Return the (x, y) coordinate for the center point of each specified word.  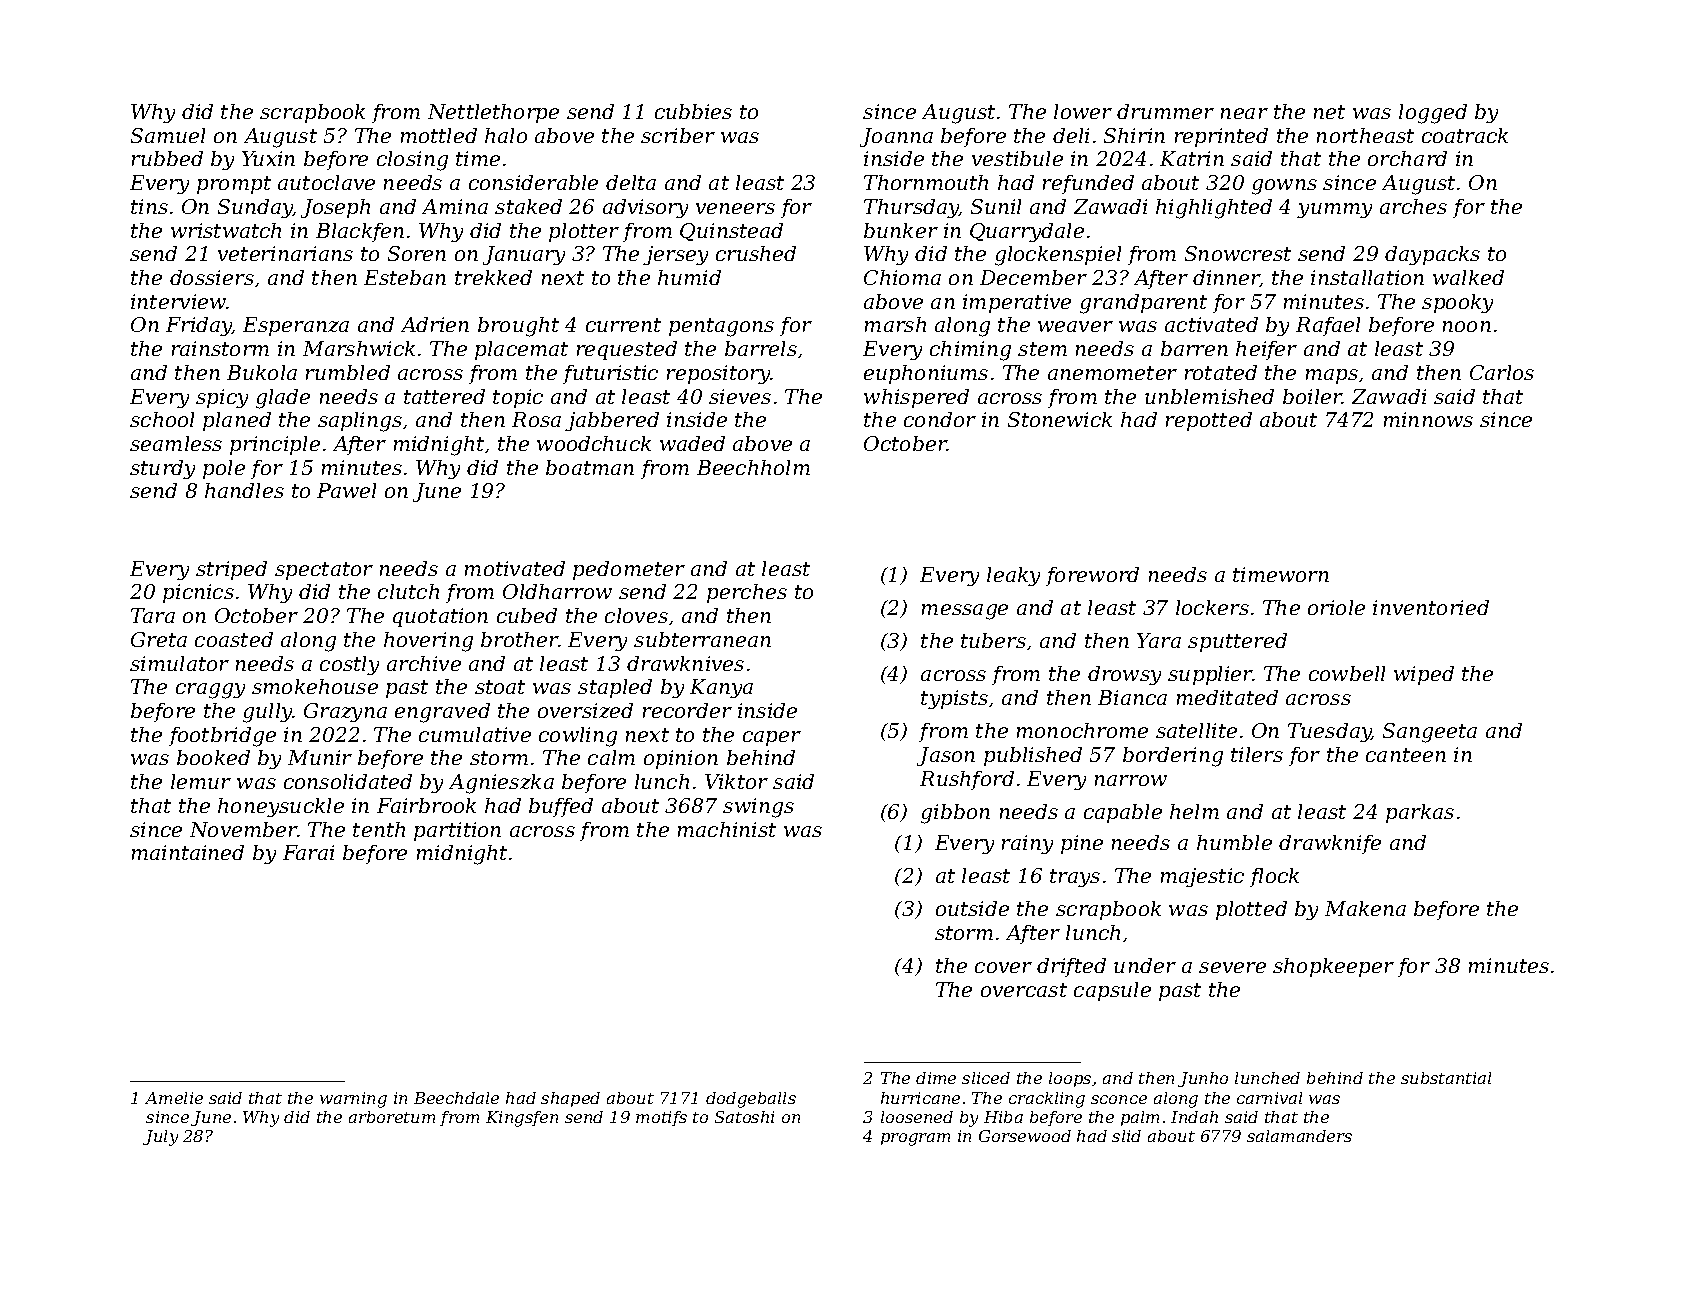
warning (353, 1100)
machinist (727, 829)
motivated (515, 568)
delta (631, 182)
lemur (201, 781)
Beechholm (753, 467)
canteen (1406, 755)
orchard (1407, 158)
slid (1126, 1136)
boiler (1312, 396)
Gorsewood (1025, 1136)
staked (528, 206)
